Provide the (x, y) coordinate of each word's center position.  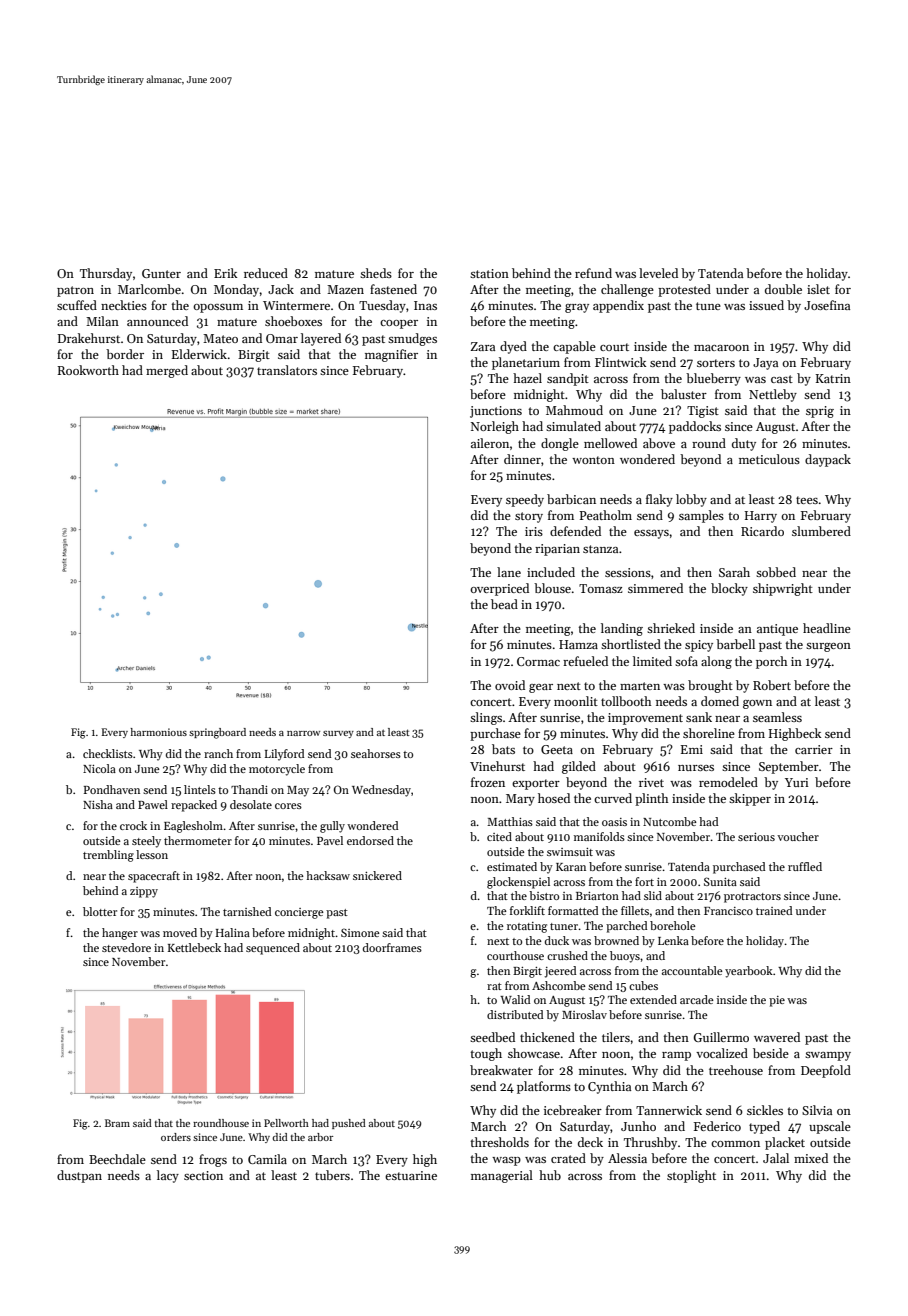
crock (133, 825)
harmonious (158, 732)
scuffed (77, 305)
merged (167, 371)
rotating (527, 927)
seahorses (376, 753)
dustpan (79, 1176)
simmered (655, 588)
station (489, 273)
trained (774, 910)
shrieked (671, 628)
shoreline (709, 733)
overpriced (499, 589)
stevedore (126, 947)
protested (684, 290)
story (529, 517)
